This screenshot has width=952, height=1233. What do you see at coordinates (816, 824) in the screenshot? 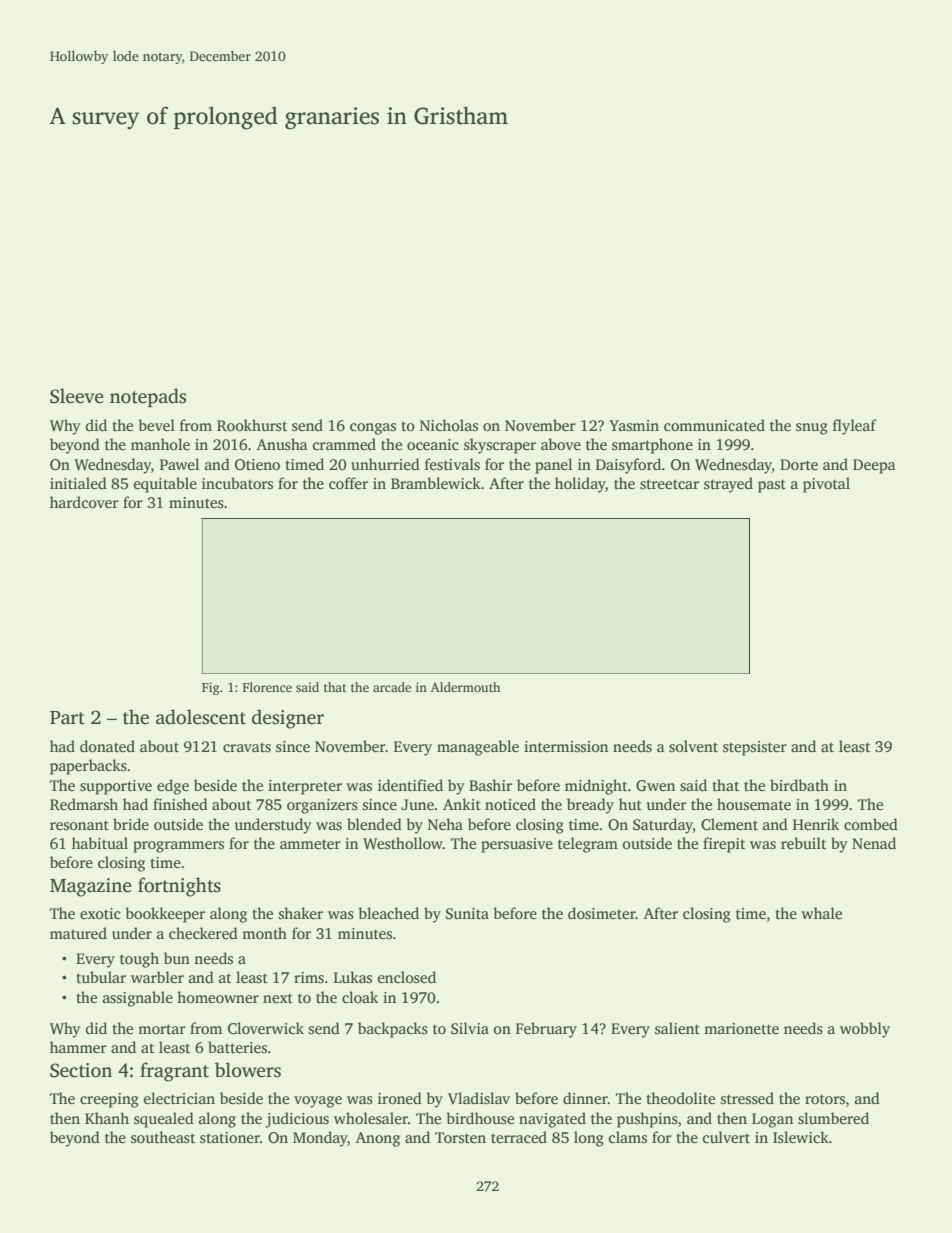
I see `Henrik` at bounding box center [816, 824].
